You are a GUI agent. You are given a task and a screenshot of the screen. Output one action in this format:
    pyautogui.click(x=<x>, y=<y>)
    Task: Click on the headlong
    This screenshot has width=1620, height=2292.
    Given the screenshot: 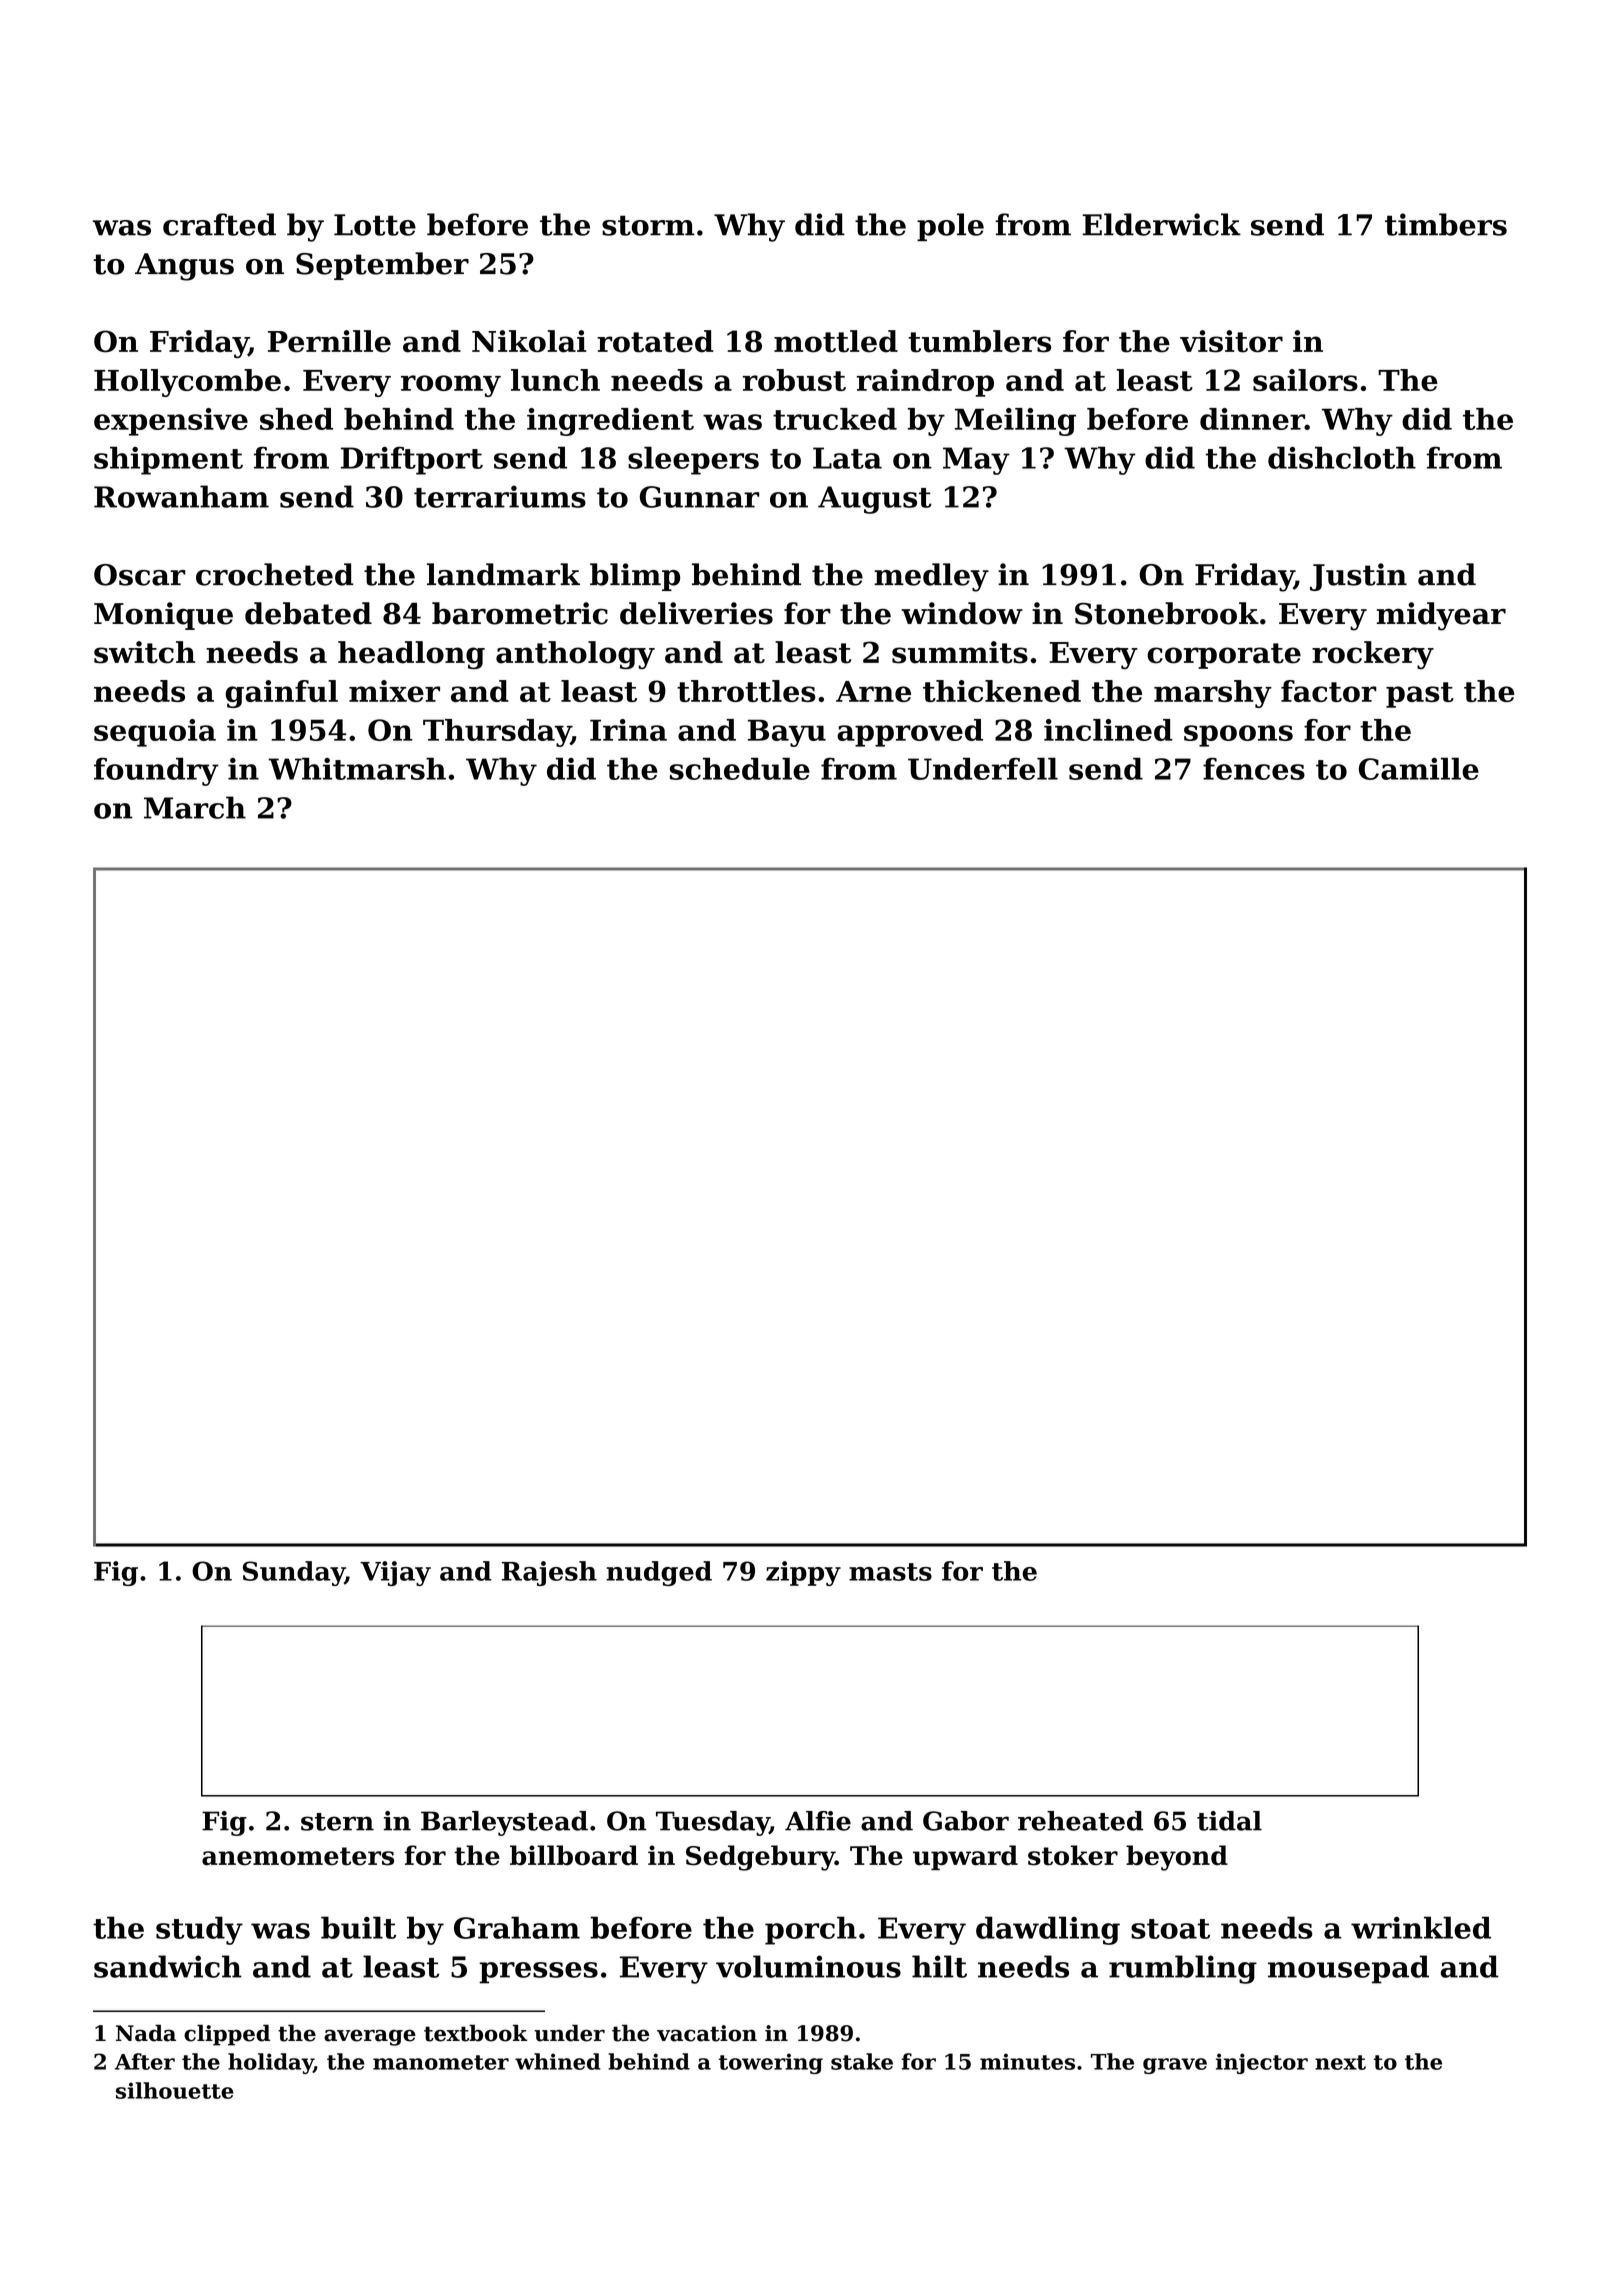 What is the action you would take?
    pyautogui.click(x=411, y=655)
